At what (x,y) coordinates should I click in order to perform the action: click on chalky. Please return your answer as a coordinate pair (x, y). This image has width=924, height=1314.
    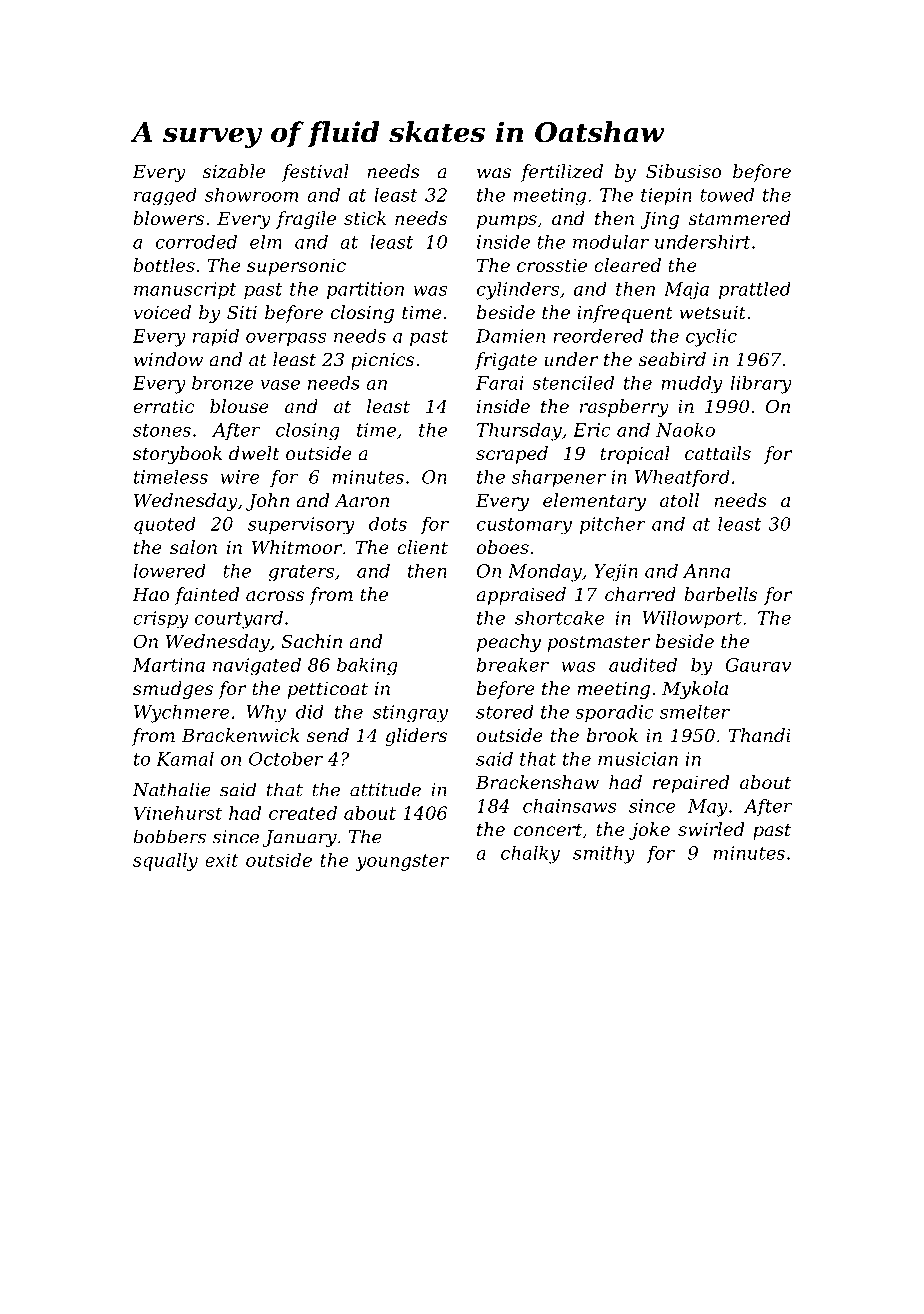
    Looking at the image, I should click on (530, 855).
